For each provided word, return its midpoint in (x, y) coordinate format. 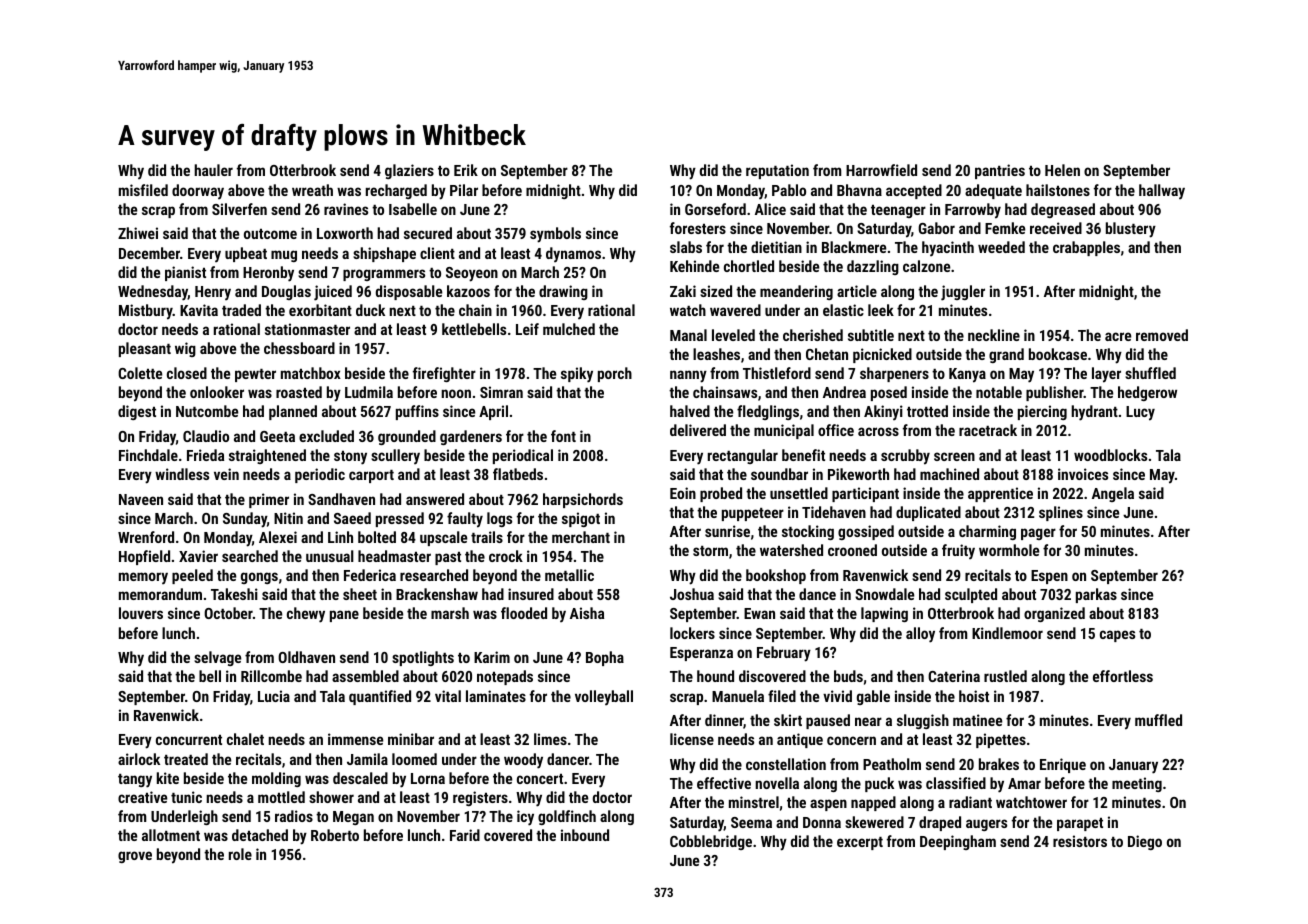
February (784, 654)
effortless (1123, 676)
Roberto (335, 835)
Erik (466, 170)
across (878, 431)
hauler (213, 170)
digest (137, 412)
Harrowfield (881, 170)
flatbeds (518, 474)
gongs (259, 578)
